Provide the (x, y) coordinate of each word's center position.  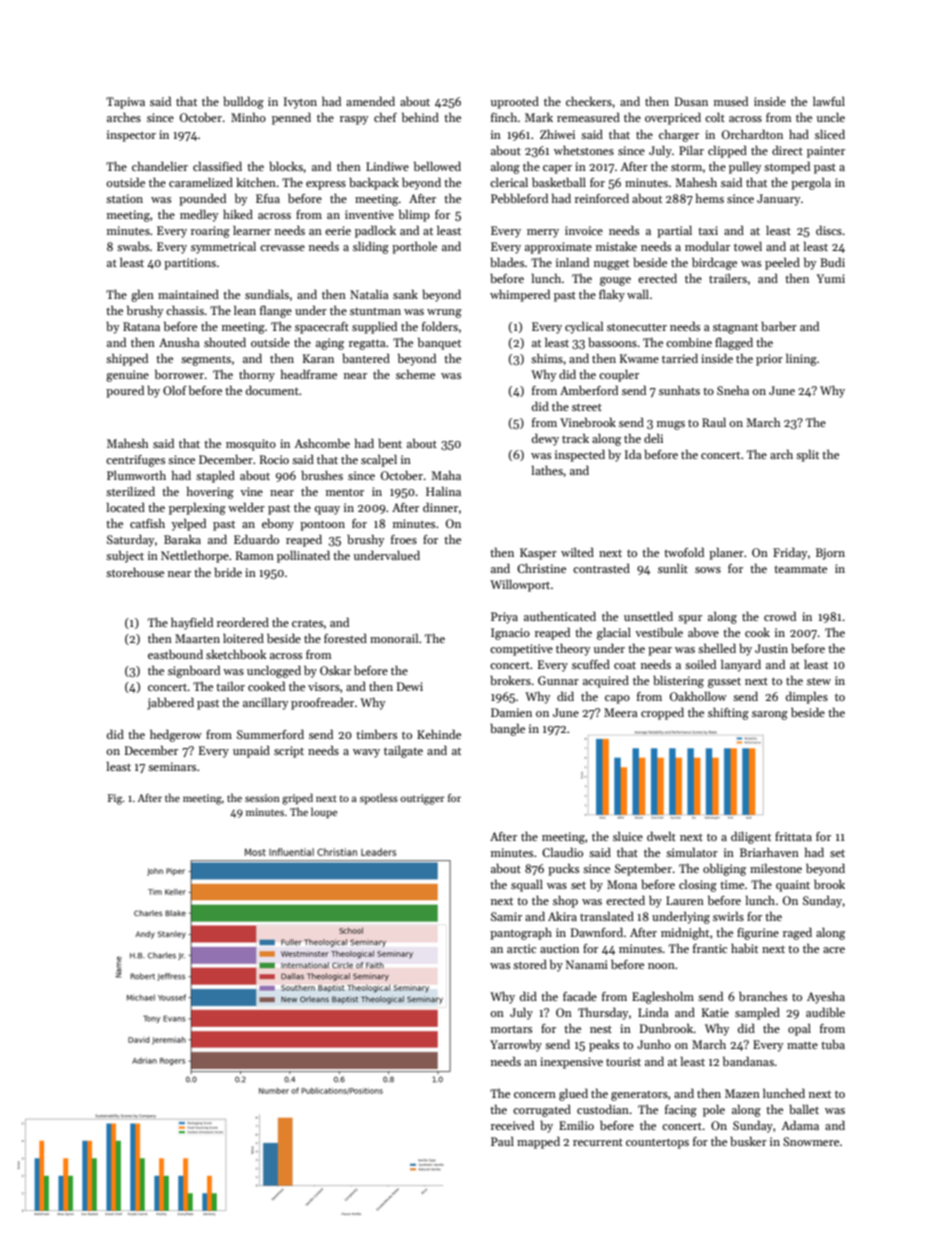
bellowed (437, 166)
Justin (771, 648)
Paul (502, 1141)
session (262, 798)
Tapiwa (125, 103)
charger (679, 135)
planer (726, 553)
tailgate (403, 751)
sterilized (130, 491)
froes (404, 539)
